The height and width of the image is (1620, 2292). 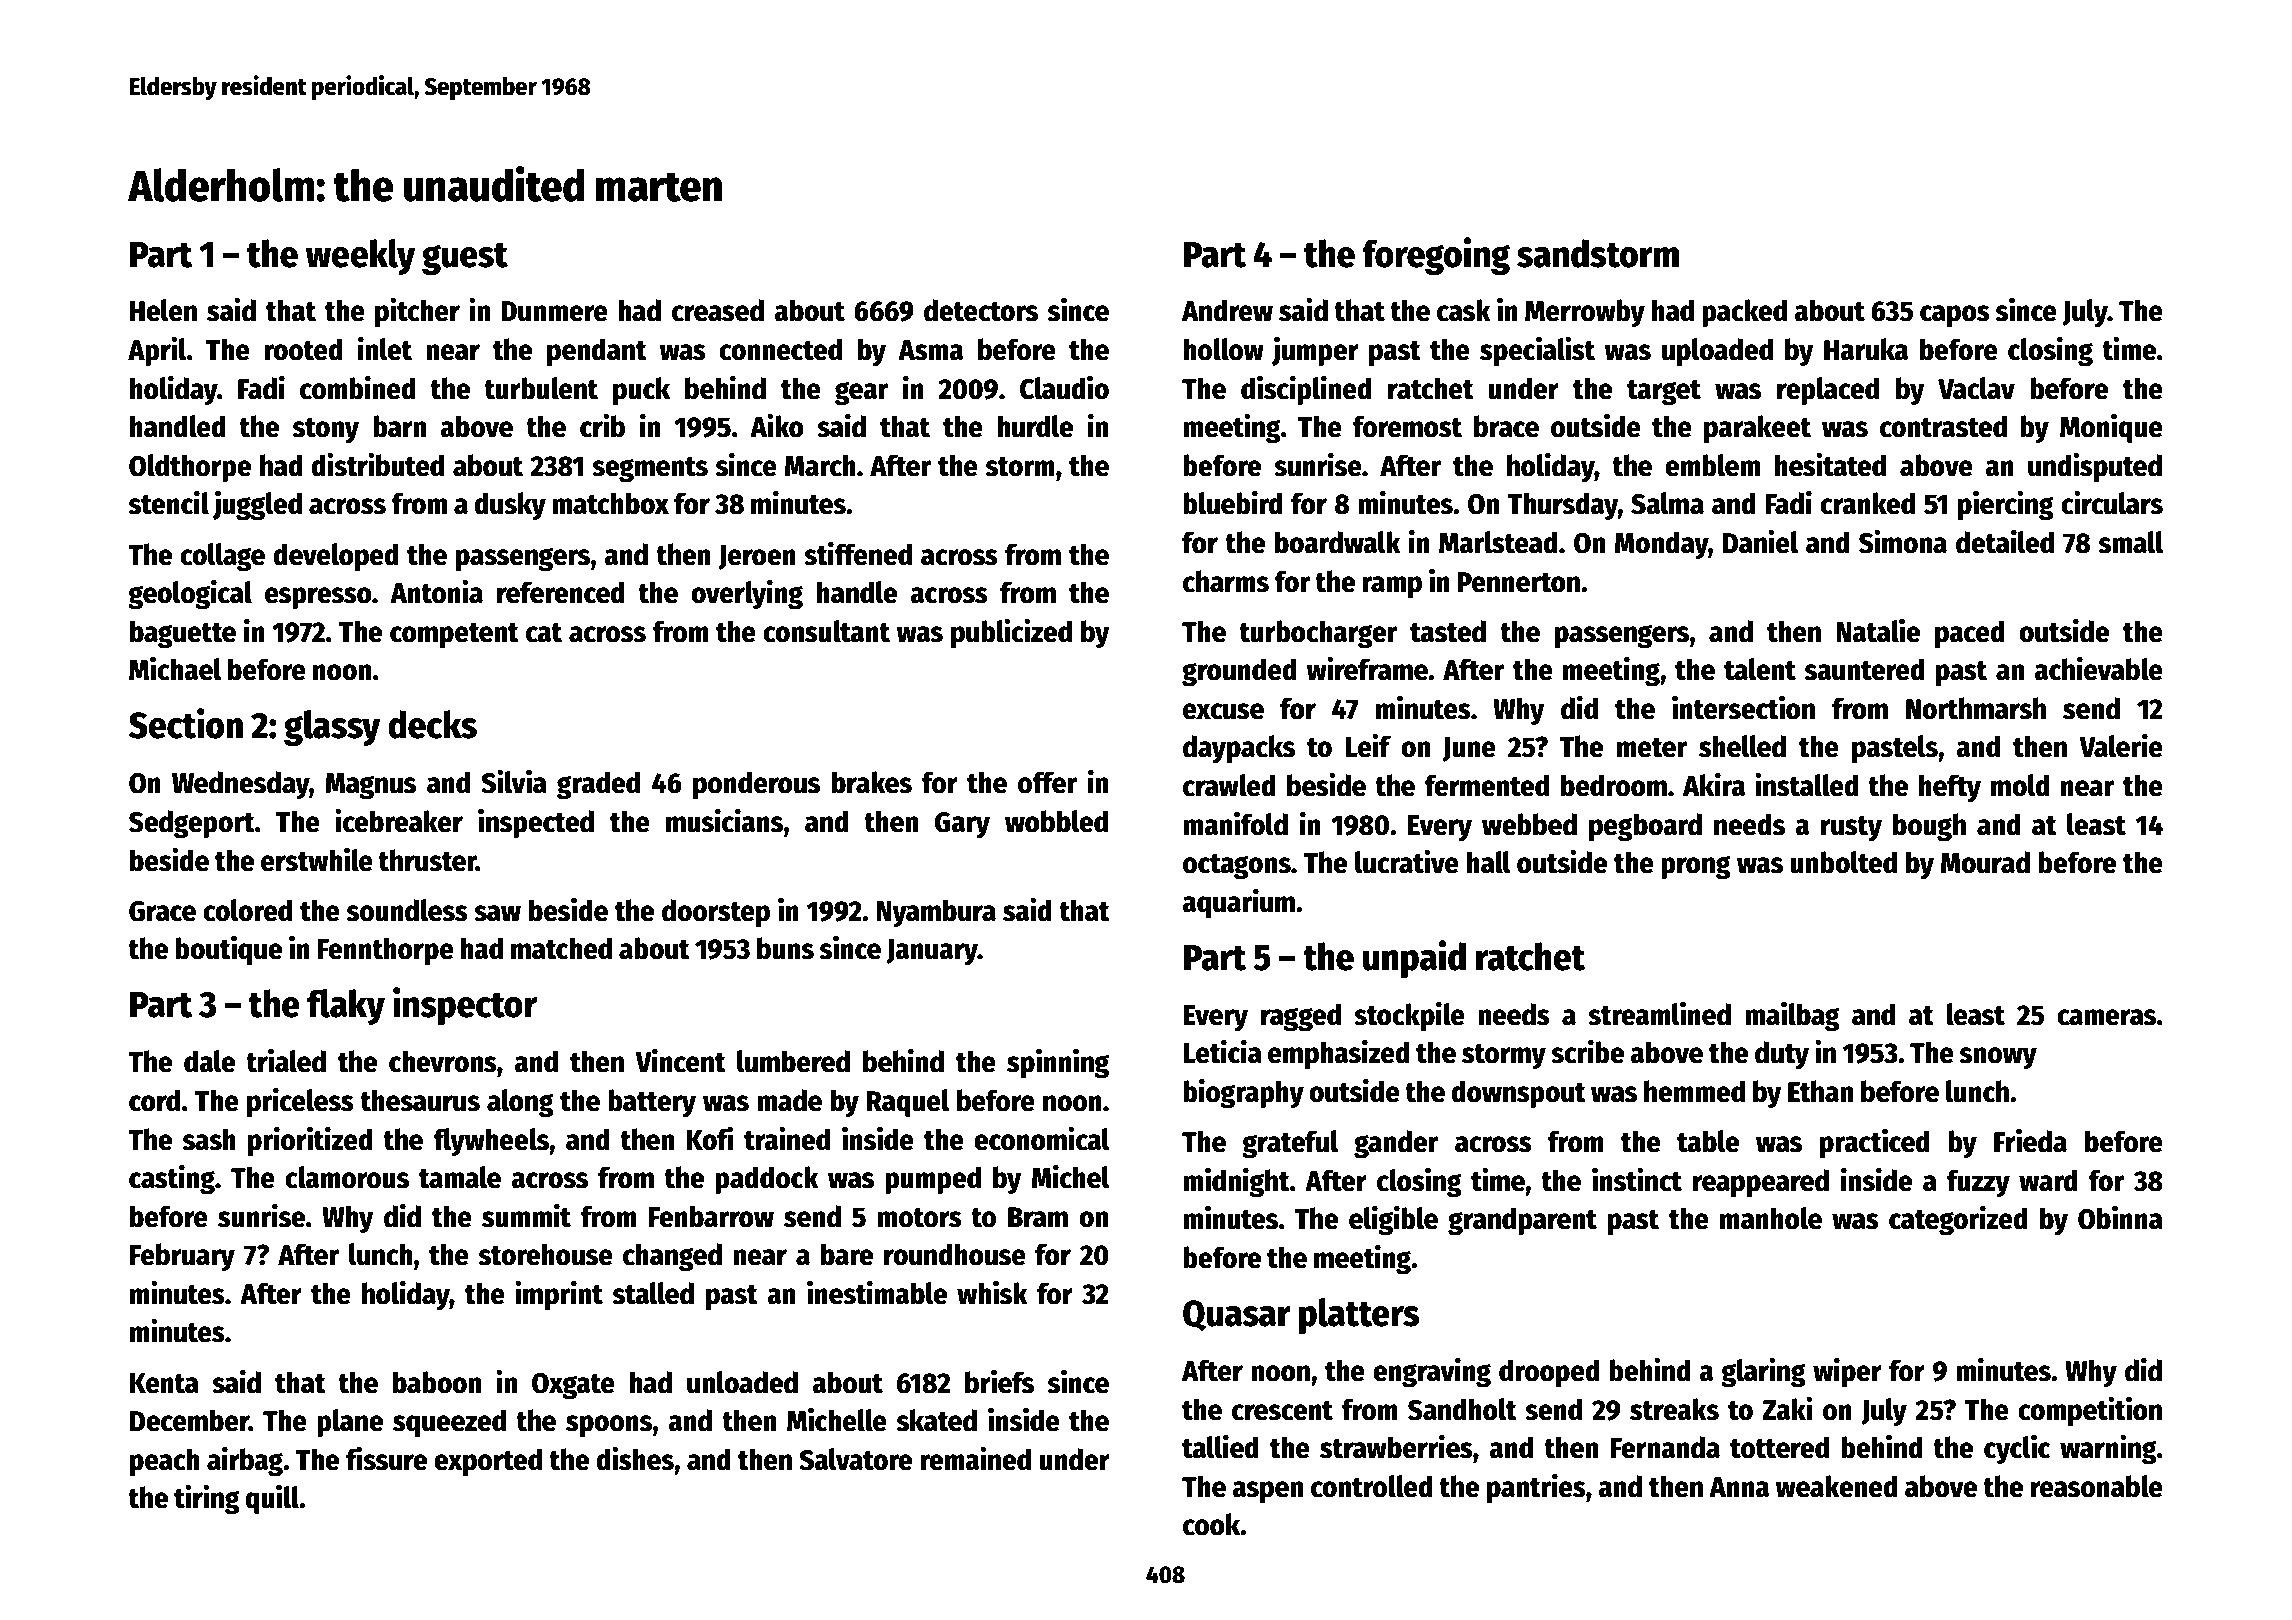 What do you see at coordinates (981, 310) in the image?
I see `detectors` at bounding box center [981, 310].
